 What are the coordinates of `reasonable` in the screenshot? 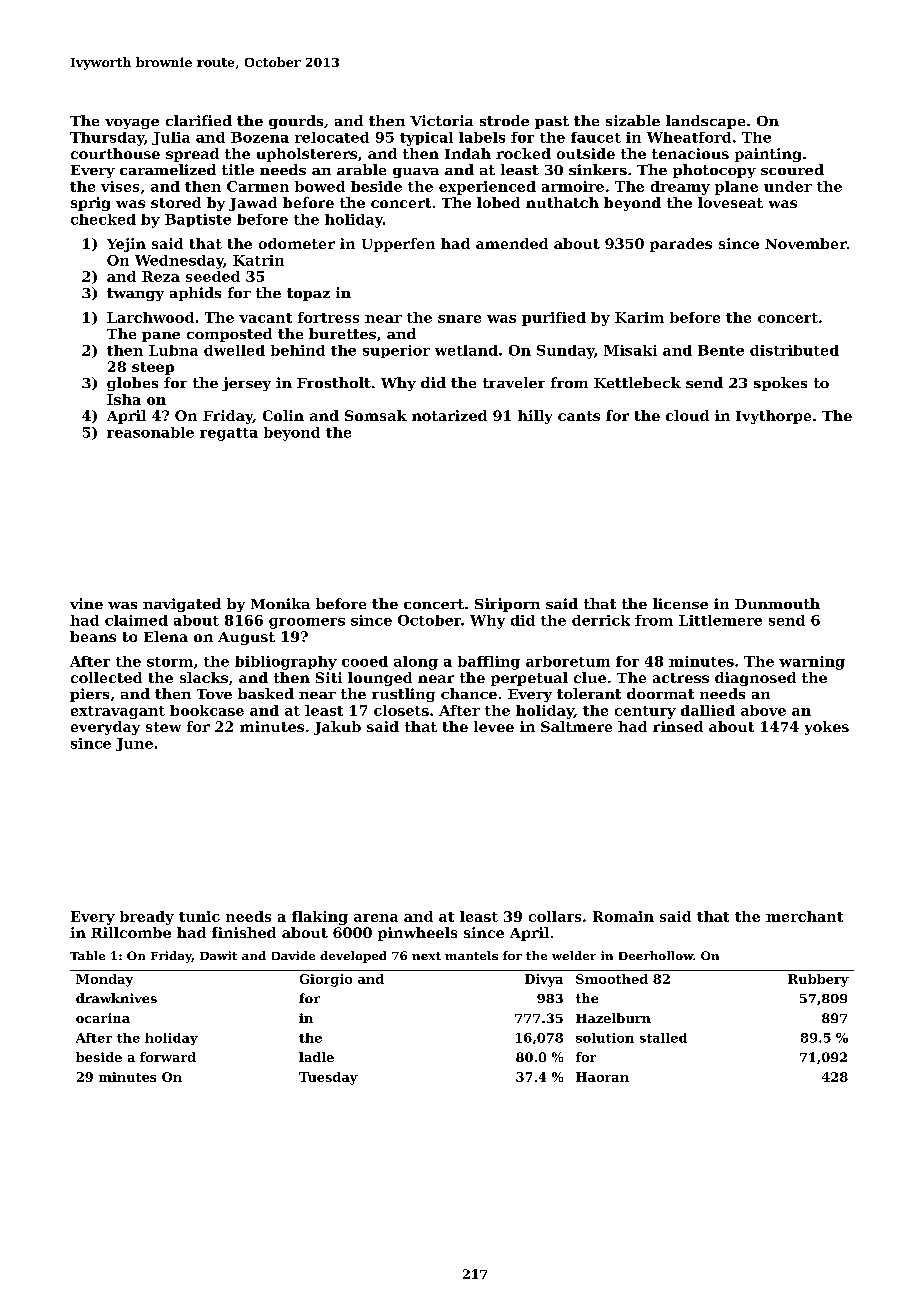 It's located at (150, 432).
